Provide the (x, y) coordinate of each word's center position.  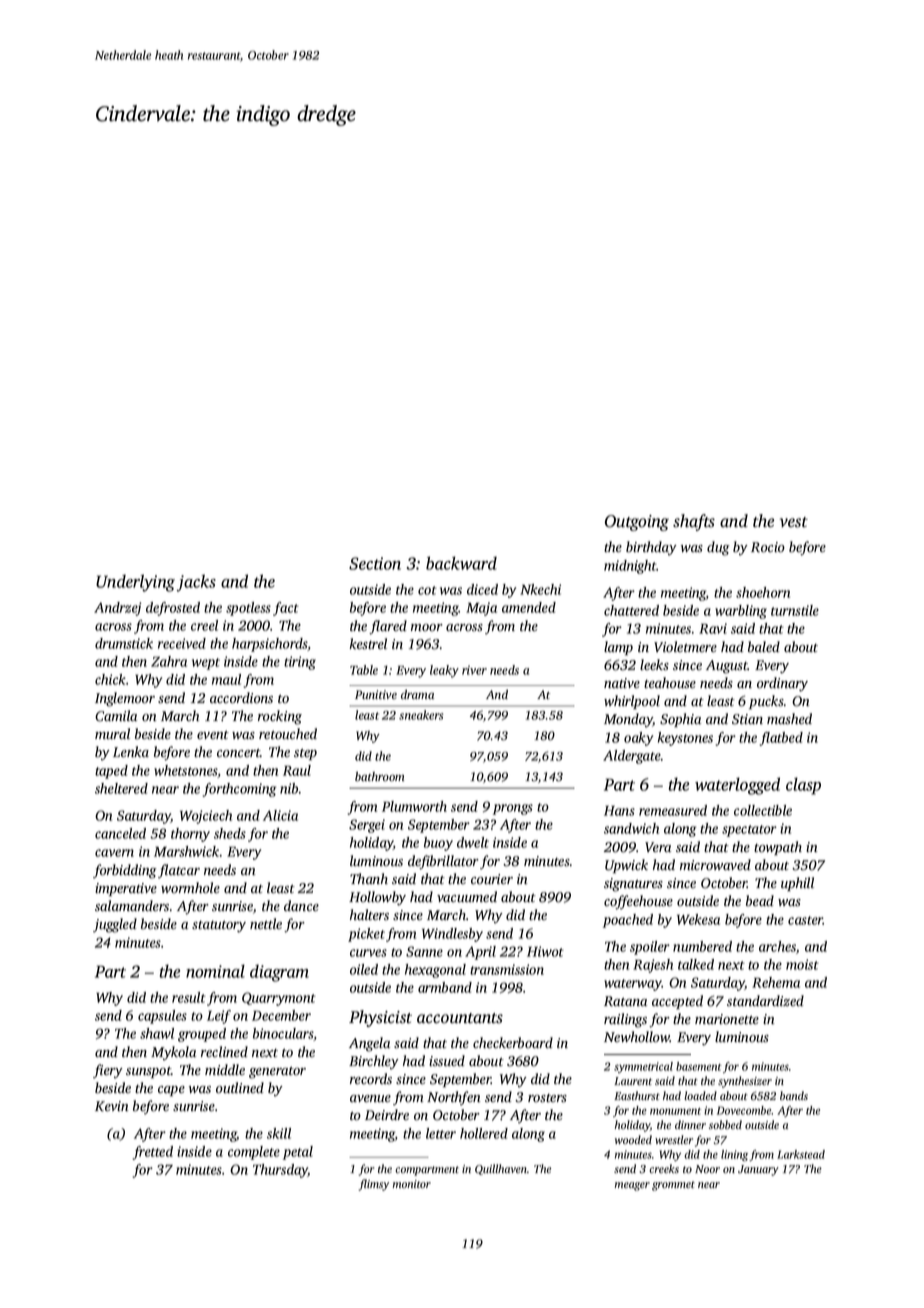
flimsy (374, 1185)
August (727, 667)
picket (366, 935)
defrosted (173, 609)
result (189, 997)
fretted (153, 1153)
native (622, 683)
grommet (673, 1186)
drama (417, 694)
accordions (241, 698)
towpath (778, 848)
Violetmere (685, 646)
